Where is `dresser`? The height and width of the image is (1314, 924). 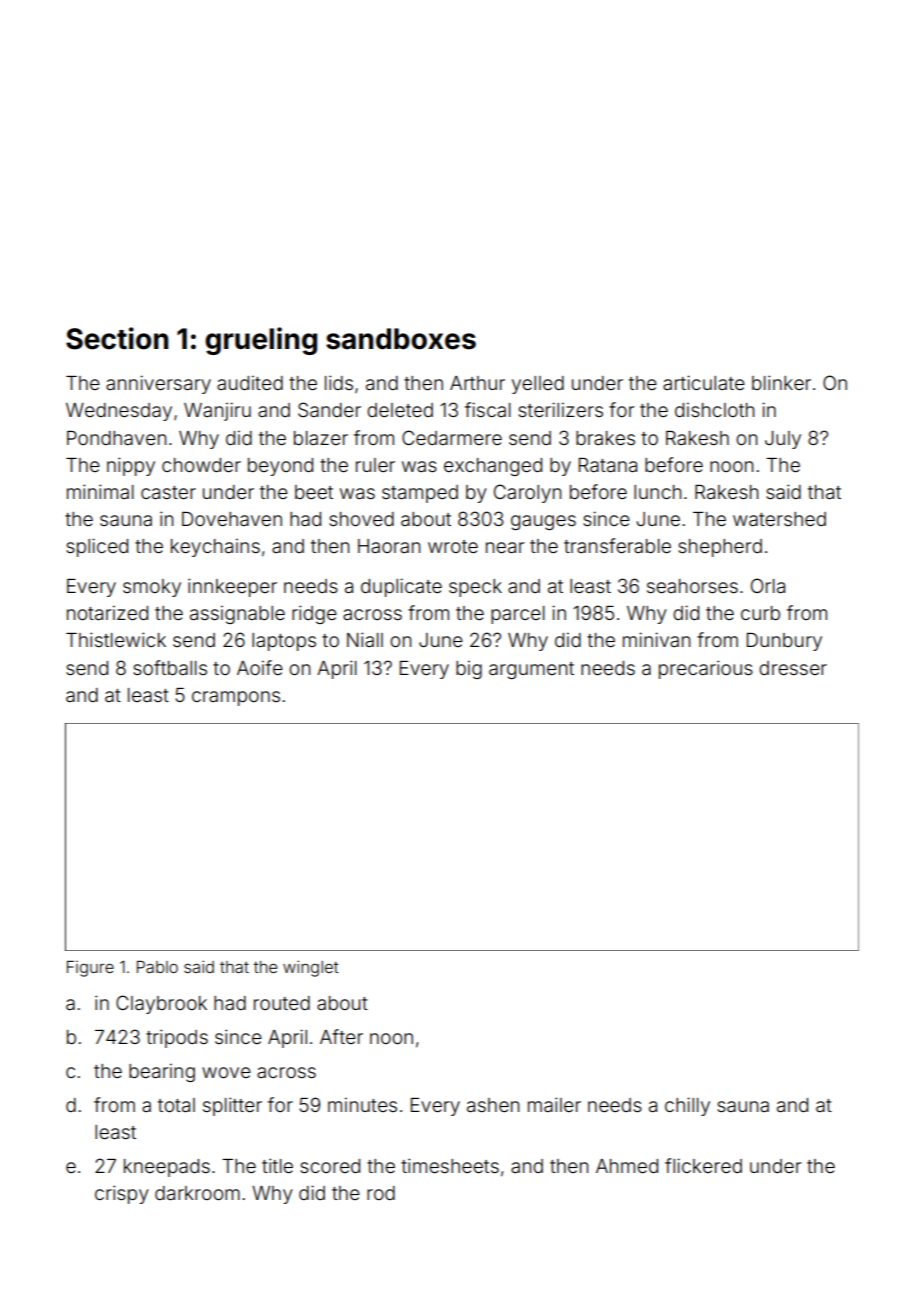
dresser is located at coordinates (793, 668).
